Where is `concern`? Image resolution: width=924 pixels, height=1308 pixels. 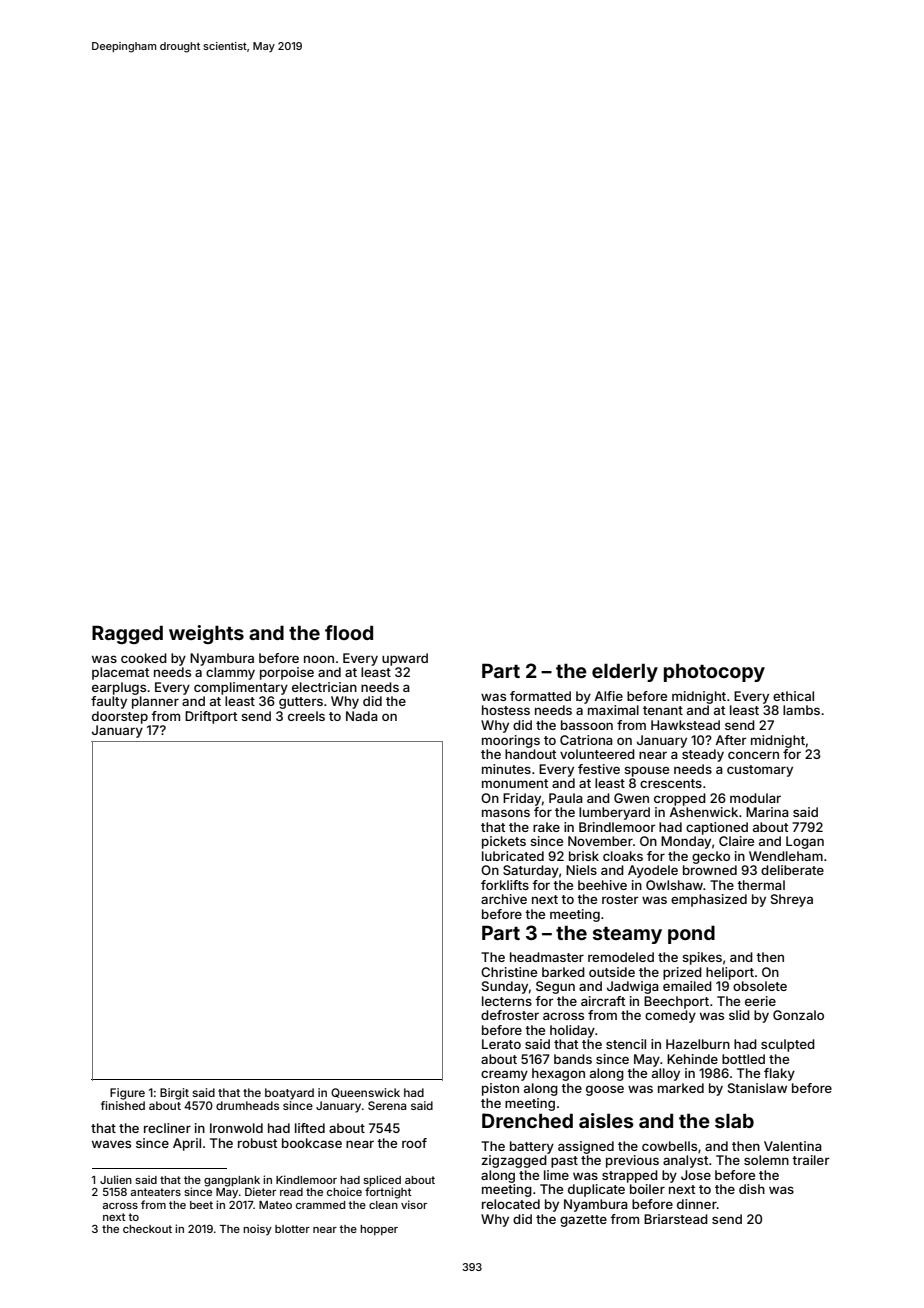
concern is located at coordinates (753, 755).
